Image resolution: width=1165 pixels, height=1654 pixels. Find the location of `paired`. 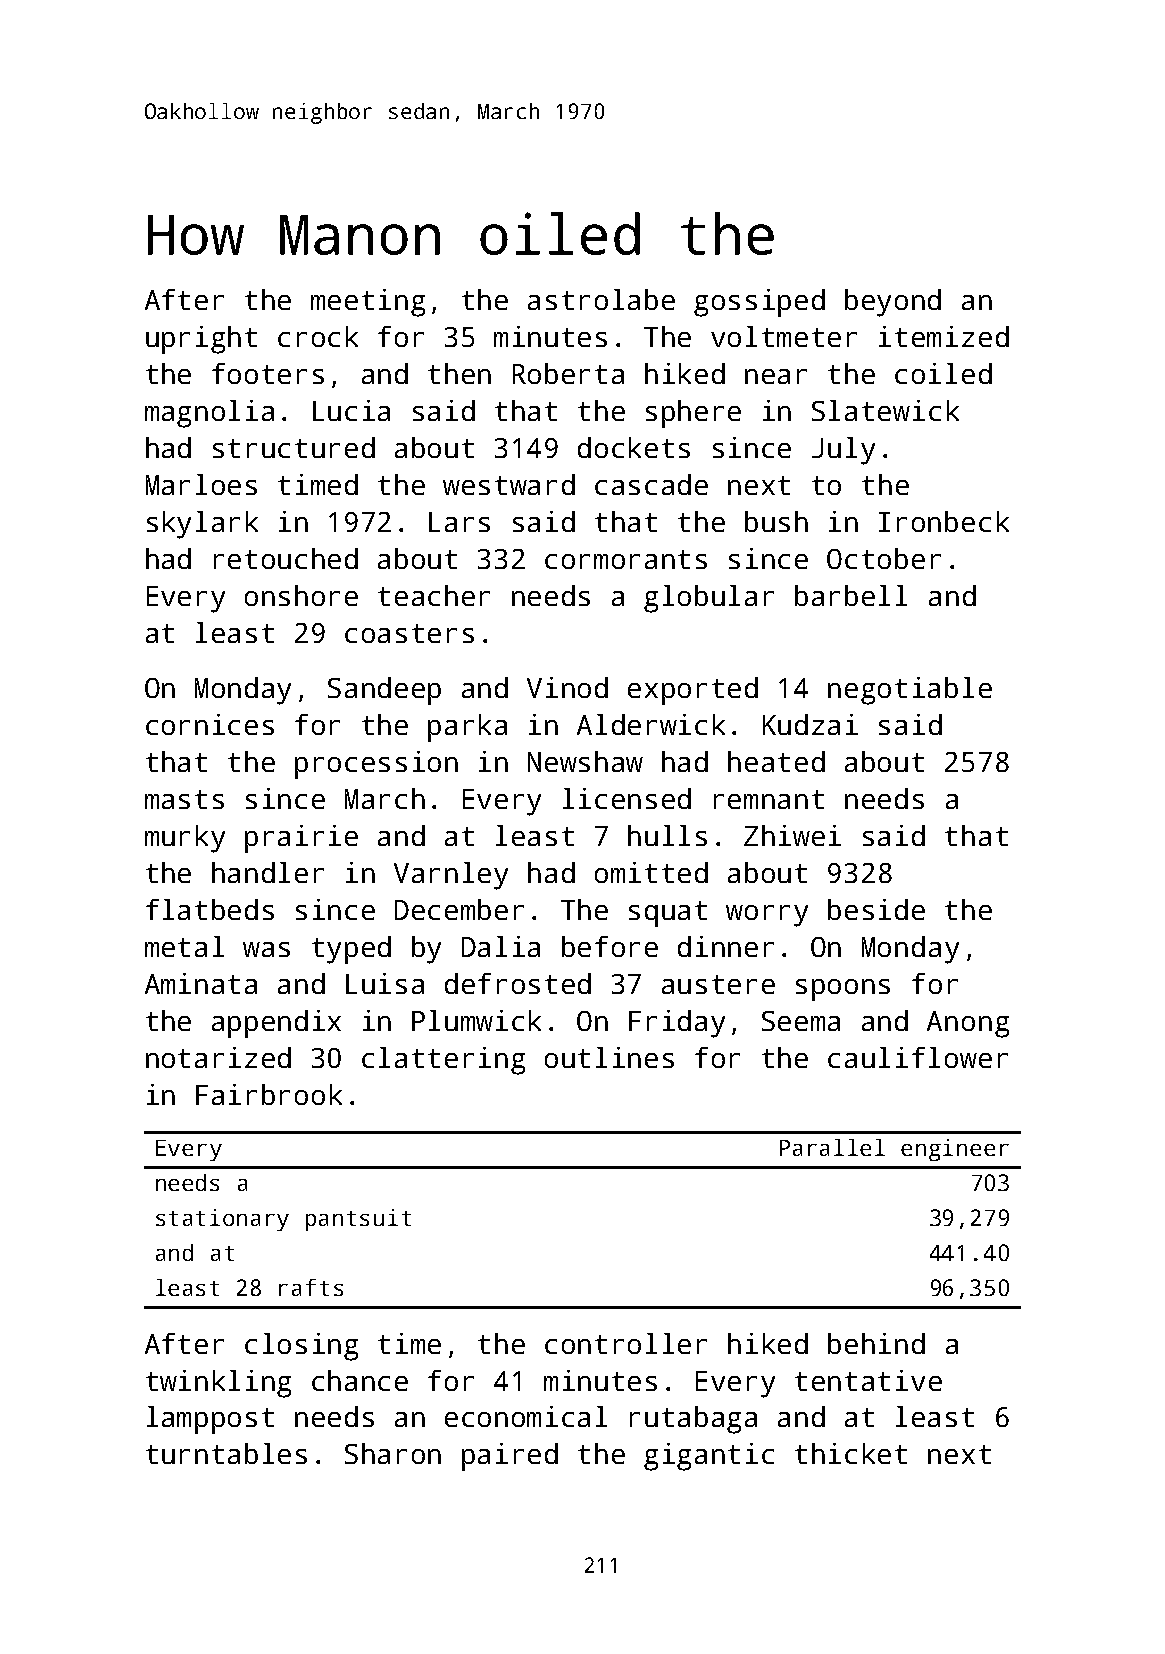

paired is located at coordinates (510, 1457).
